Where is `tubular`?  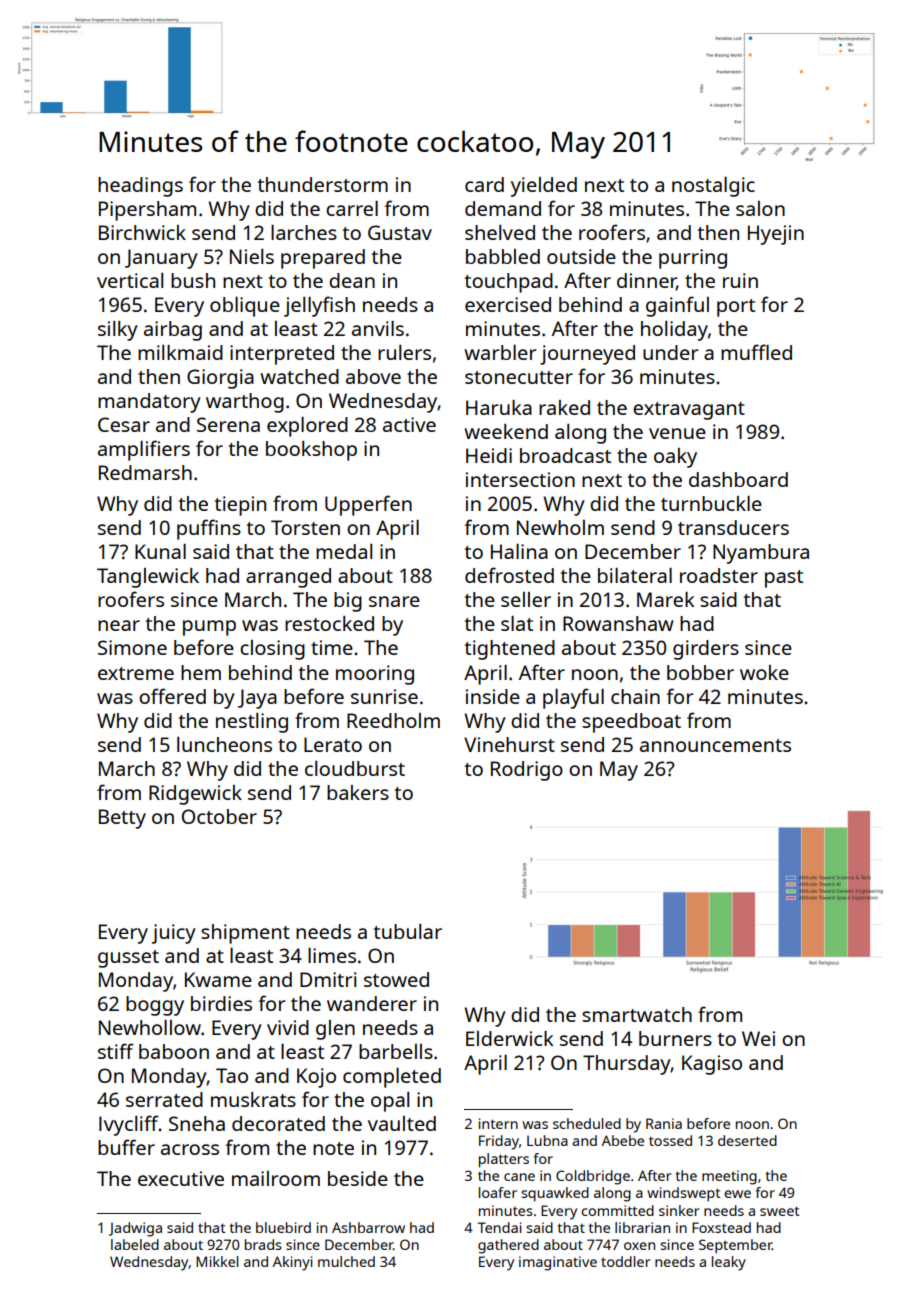 tubular is located at coordinates (408, 931).
